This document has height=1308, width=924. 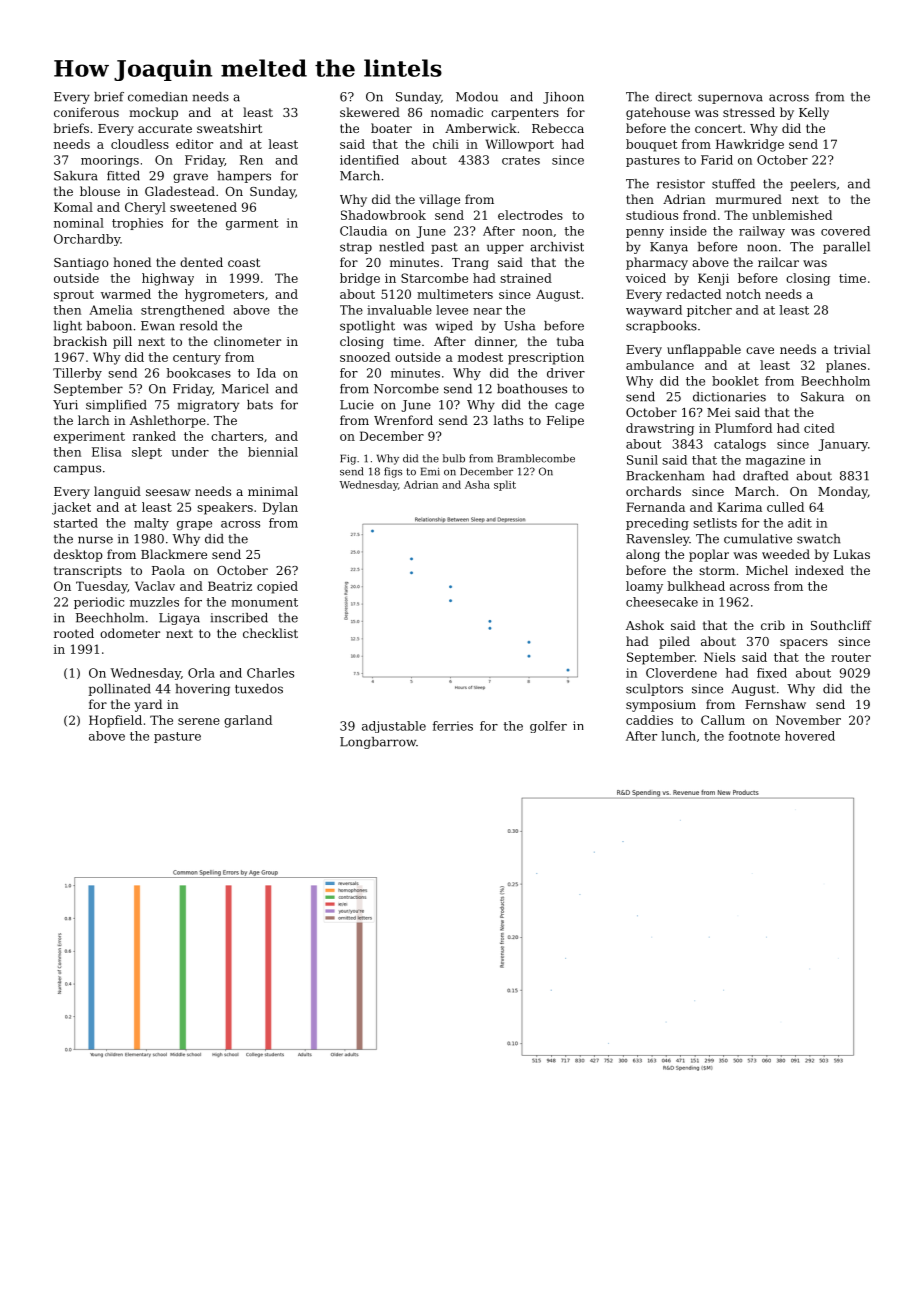 I want to click on coniferous, so click(x=86, y=112).
